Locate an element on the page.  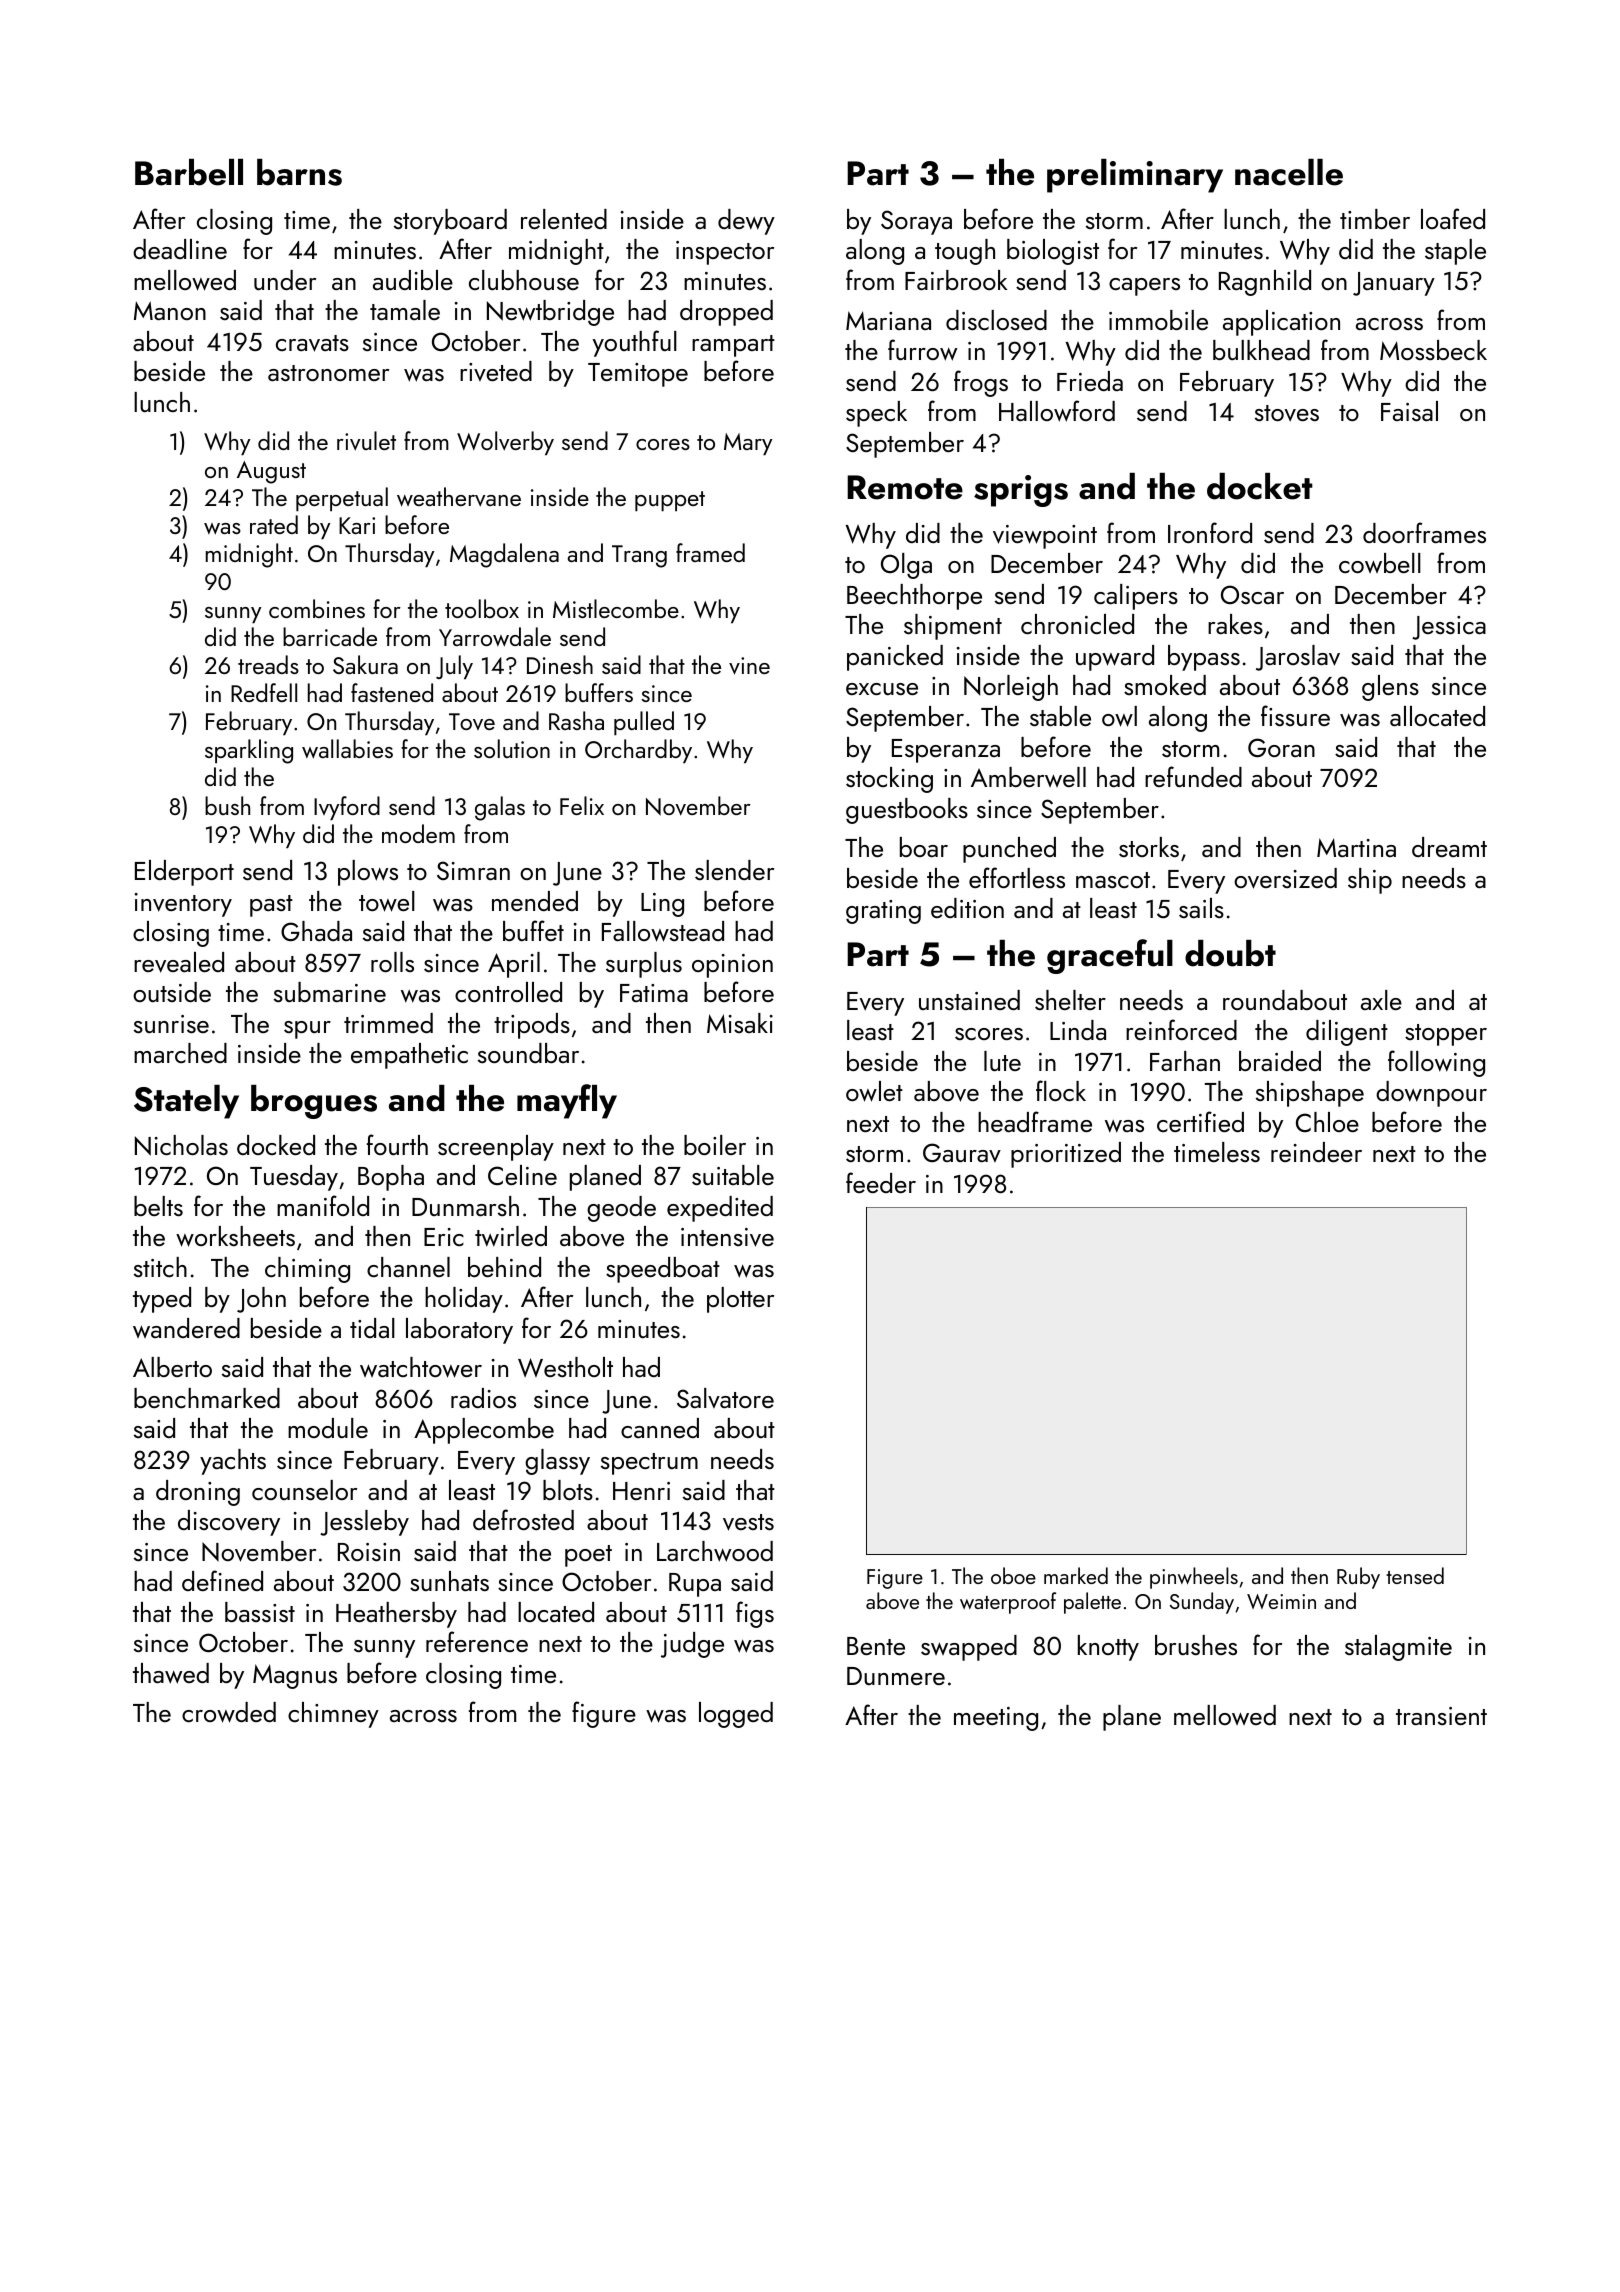
stocking is located at coordinates (889, 780).
